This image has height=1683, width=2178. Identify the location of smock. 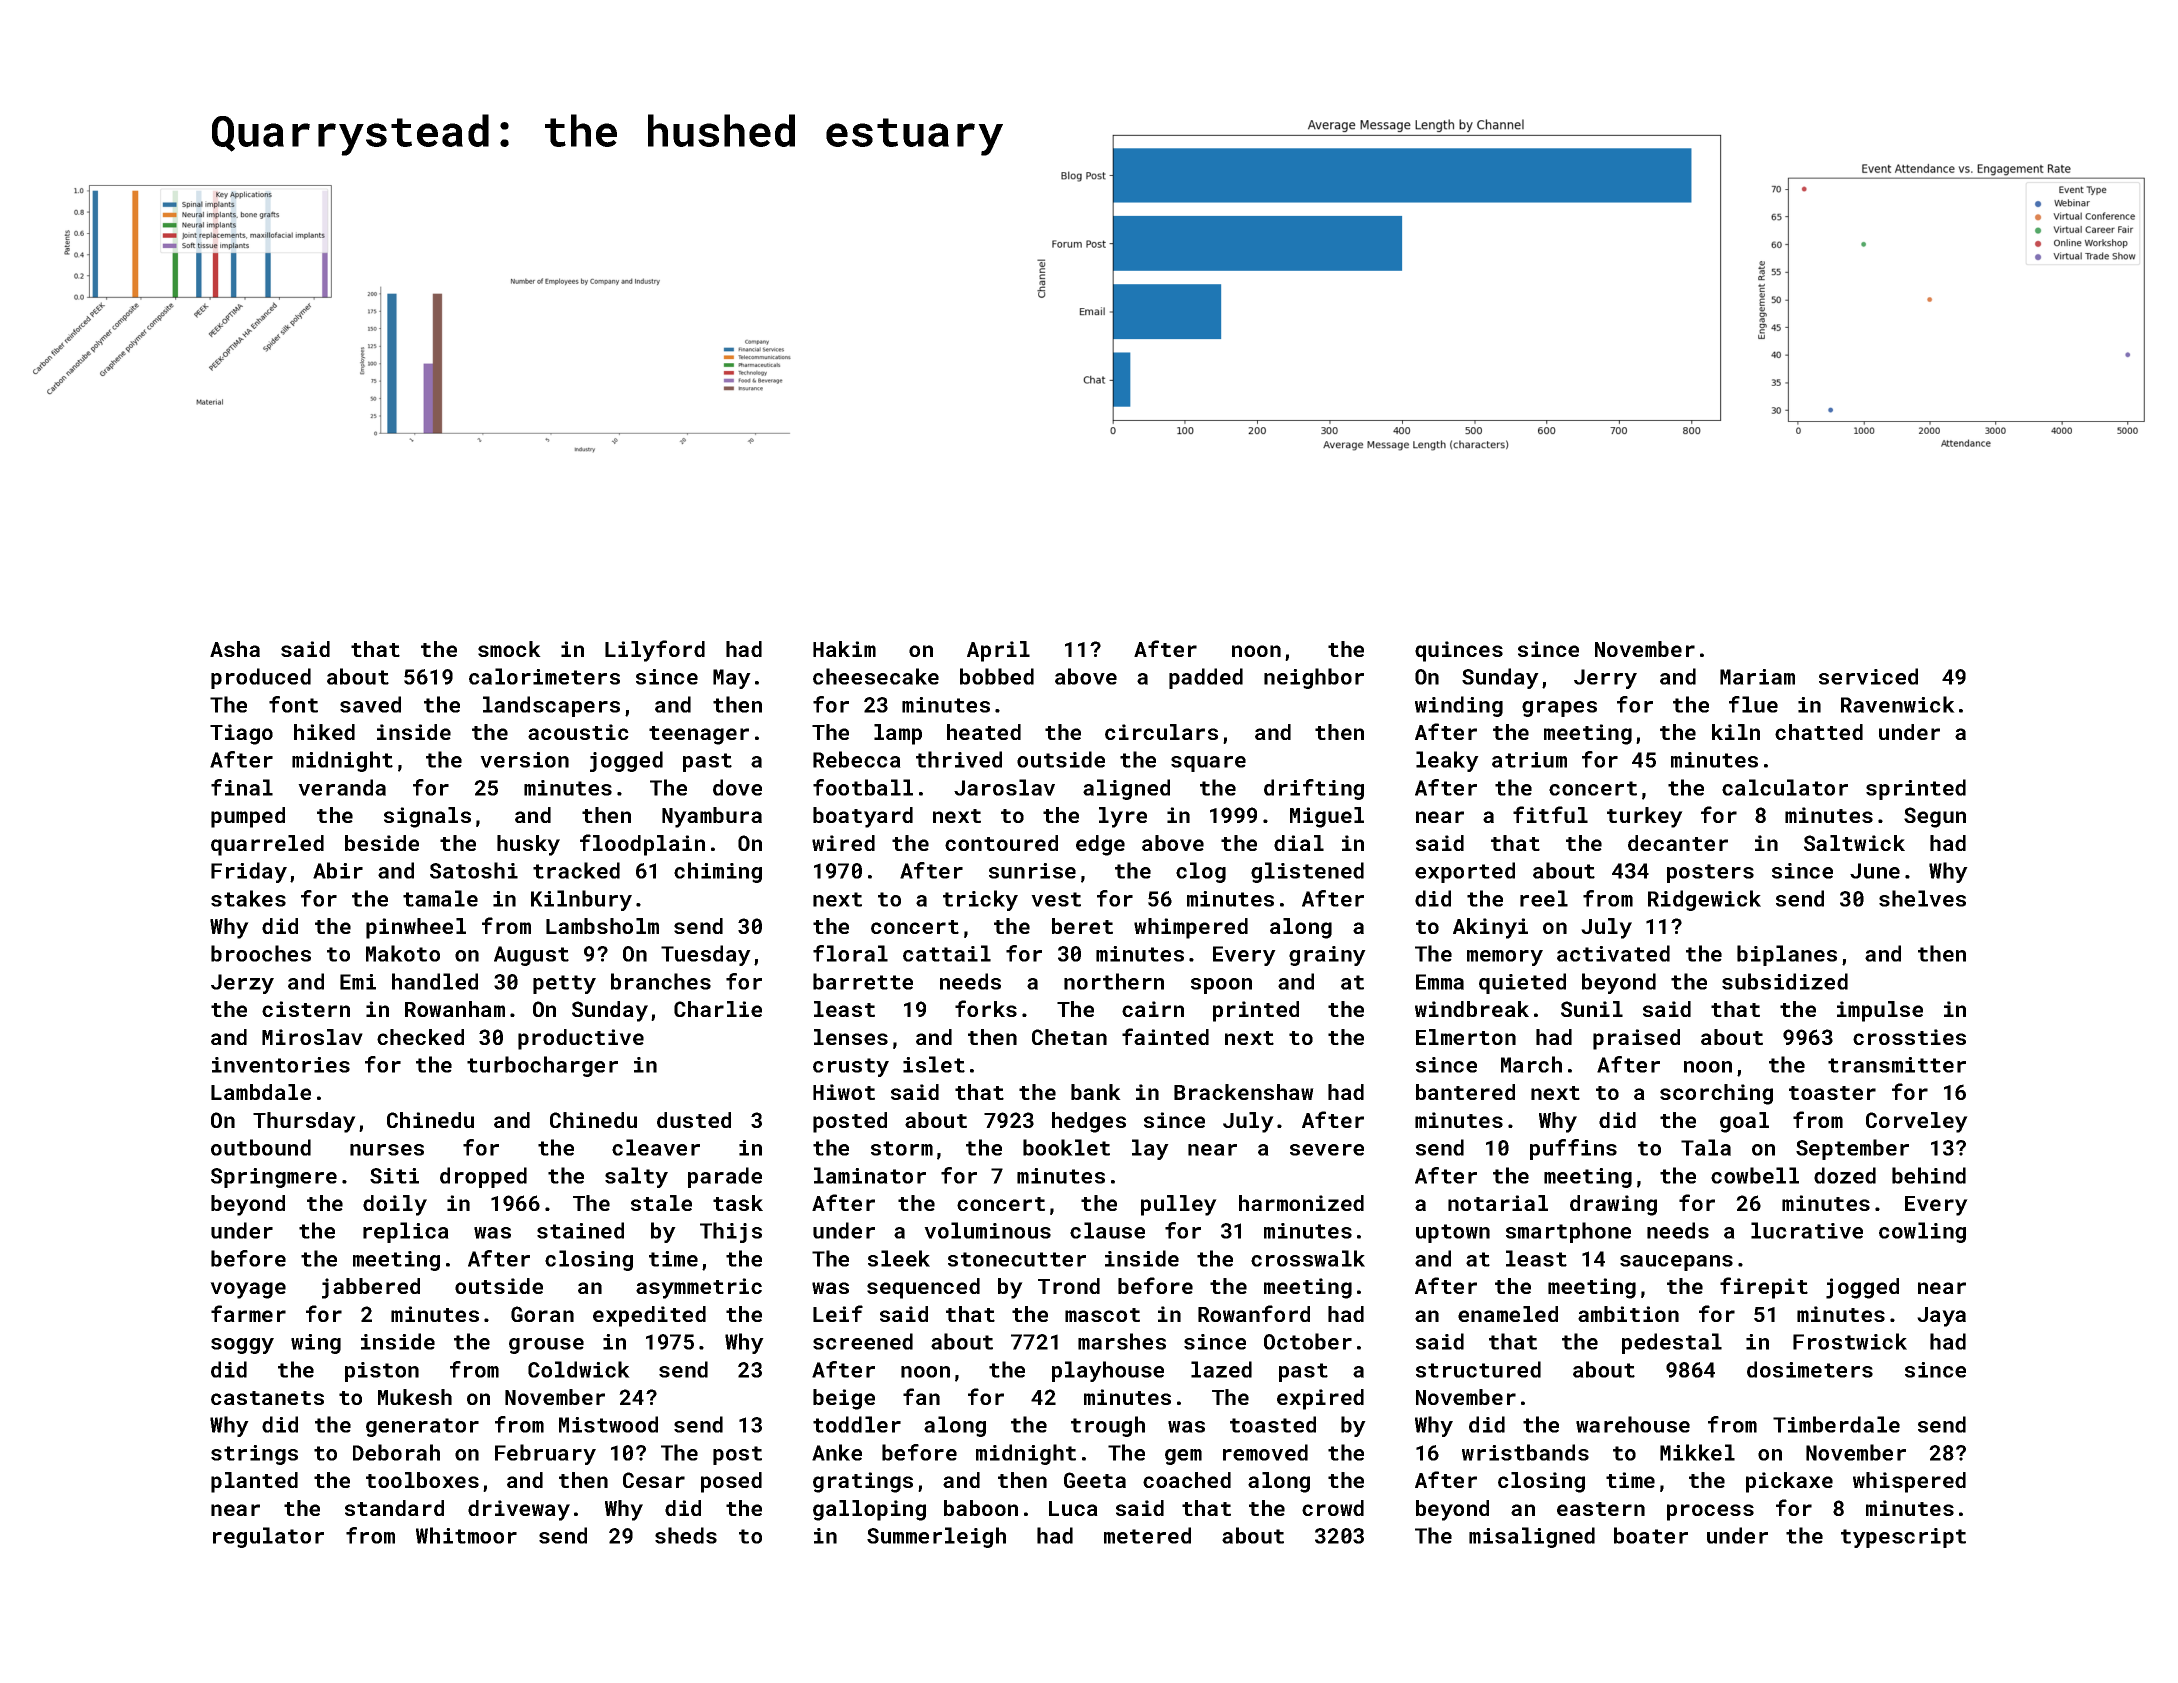
(509, 649).
